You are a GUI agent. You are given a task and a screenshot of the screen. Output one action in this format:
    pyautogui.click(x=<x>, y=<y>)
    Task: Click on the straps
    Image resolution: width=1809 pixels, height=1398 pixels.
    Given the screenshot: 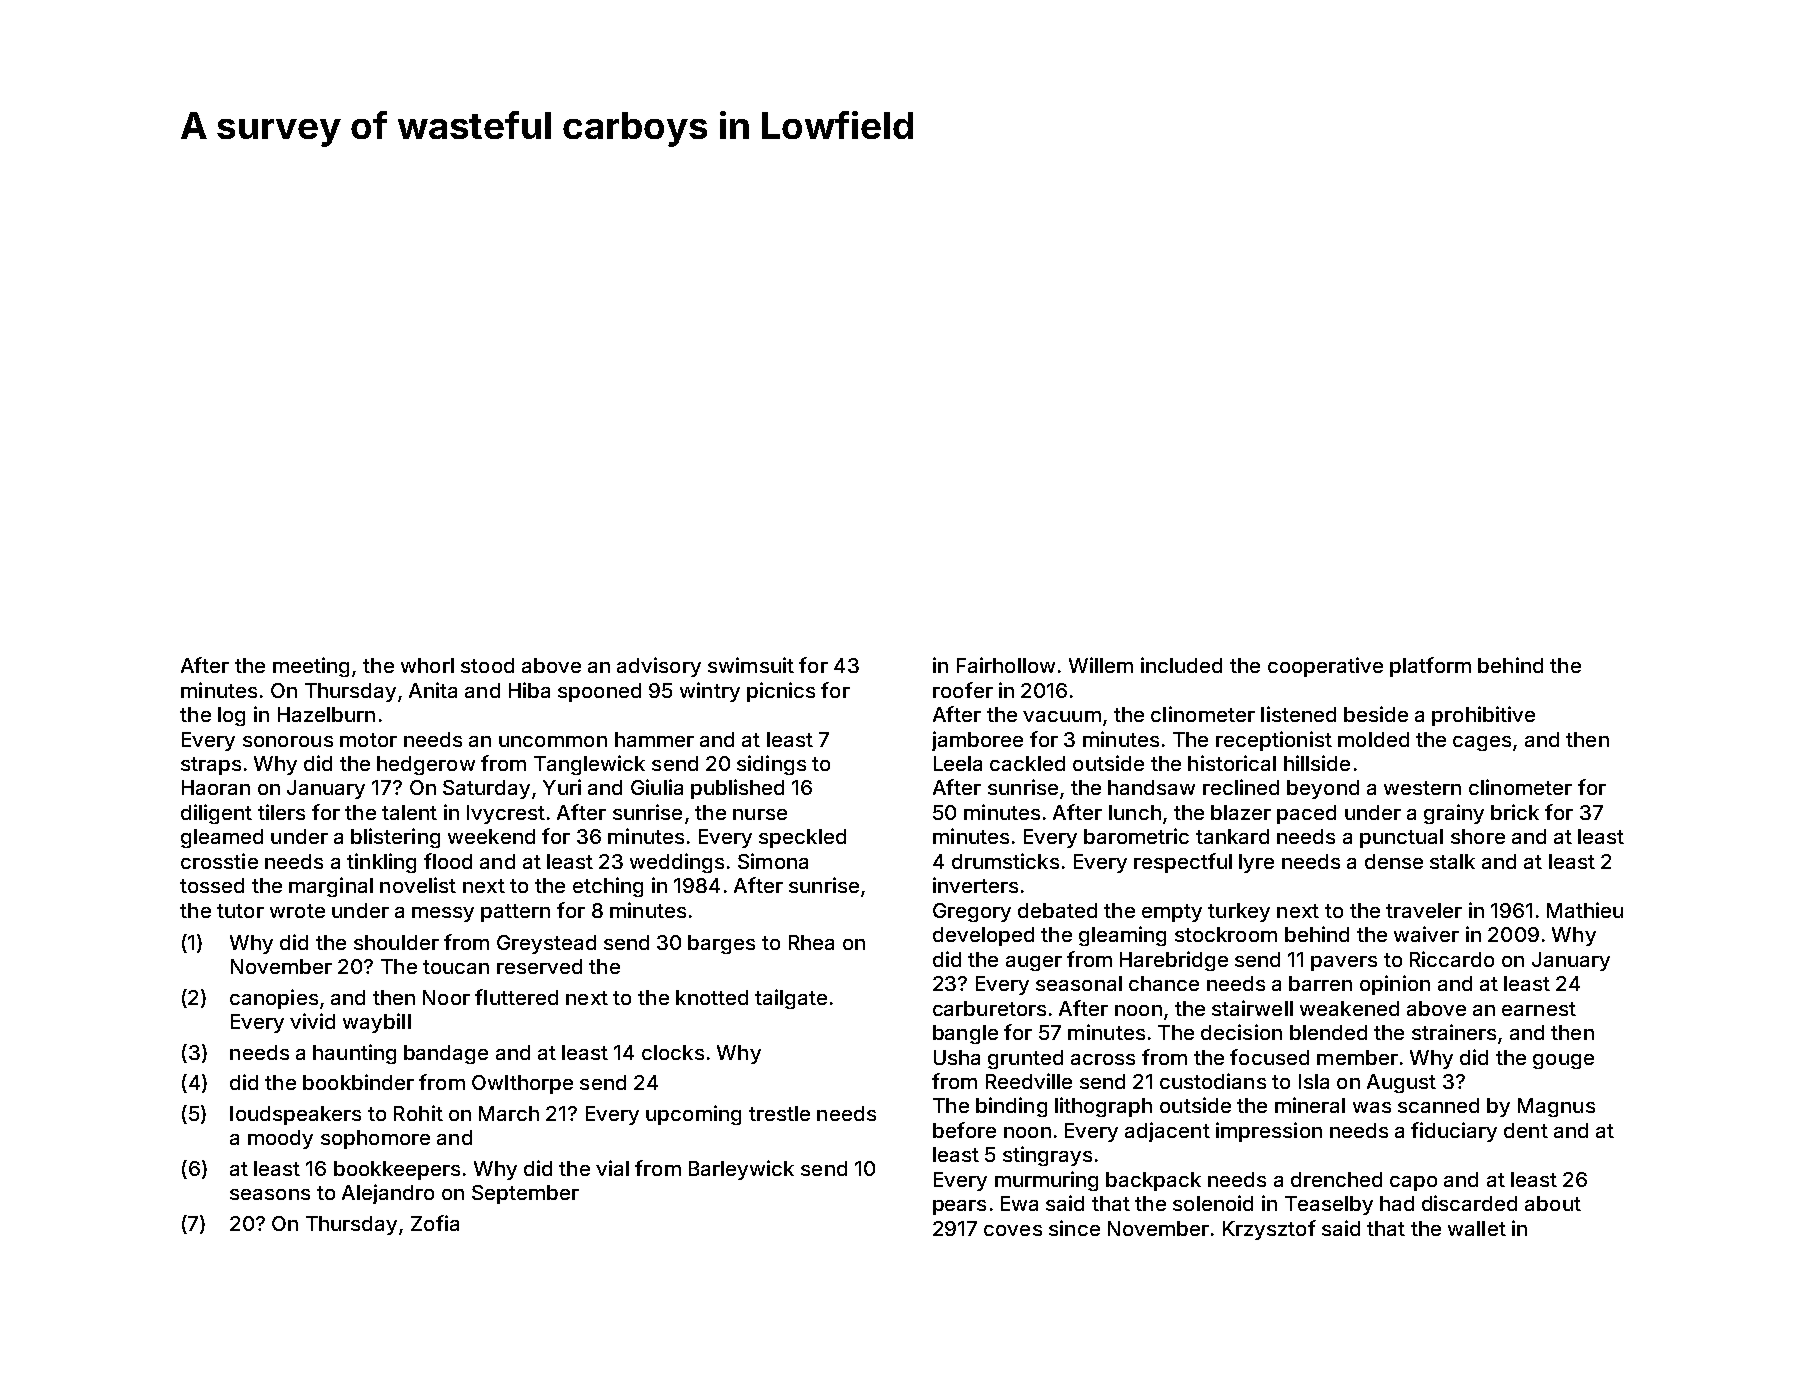 What is the action you would take?
    pyautogui.click(x=211, y=766)
